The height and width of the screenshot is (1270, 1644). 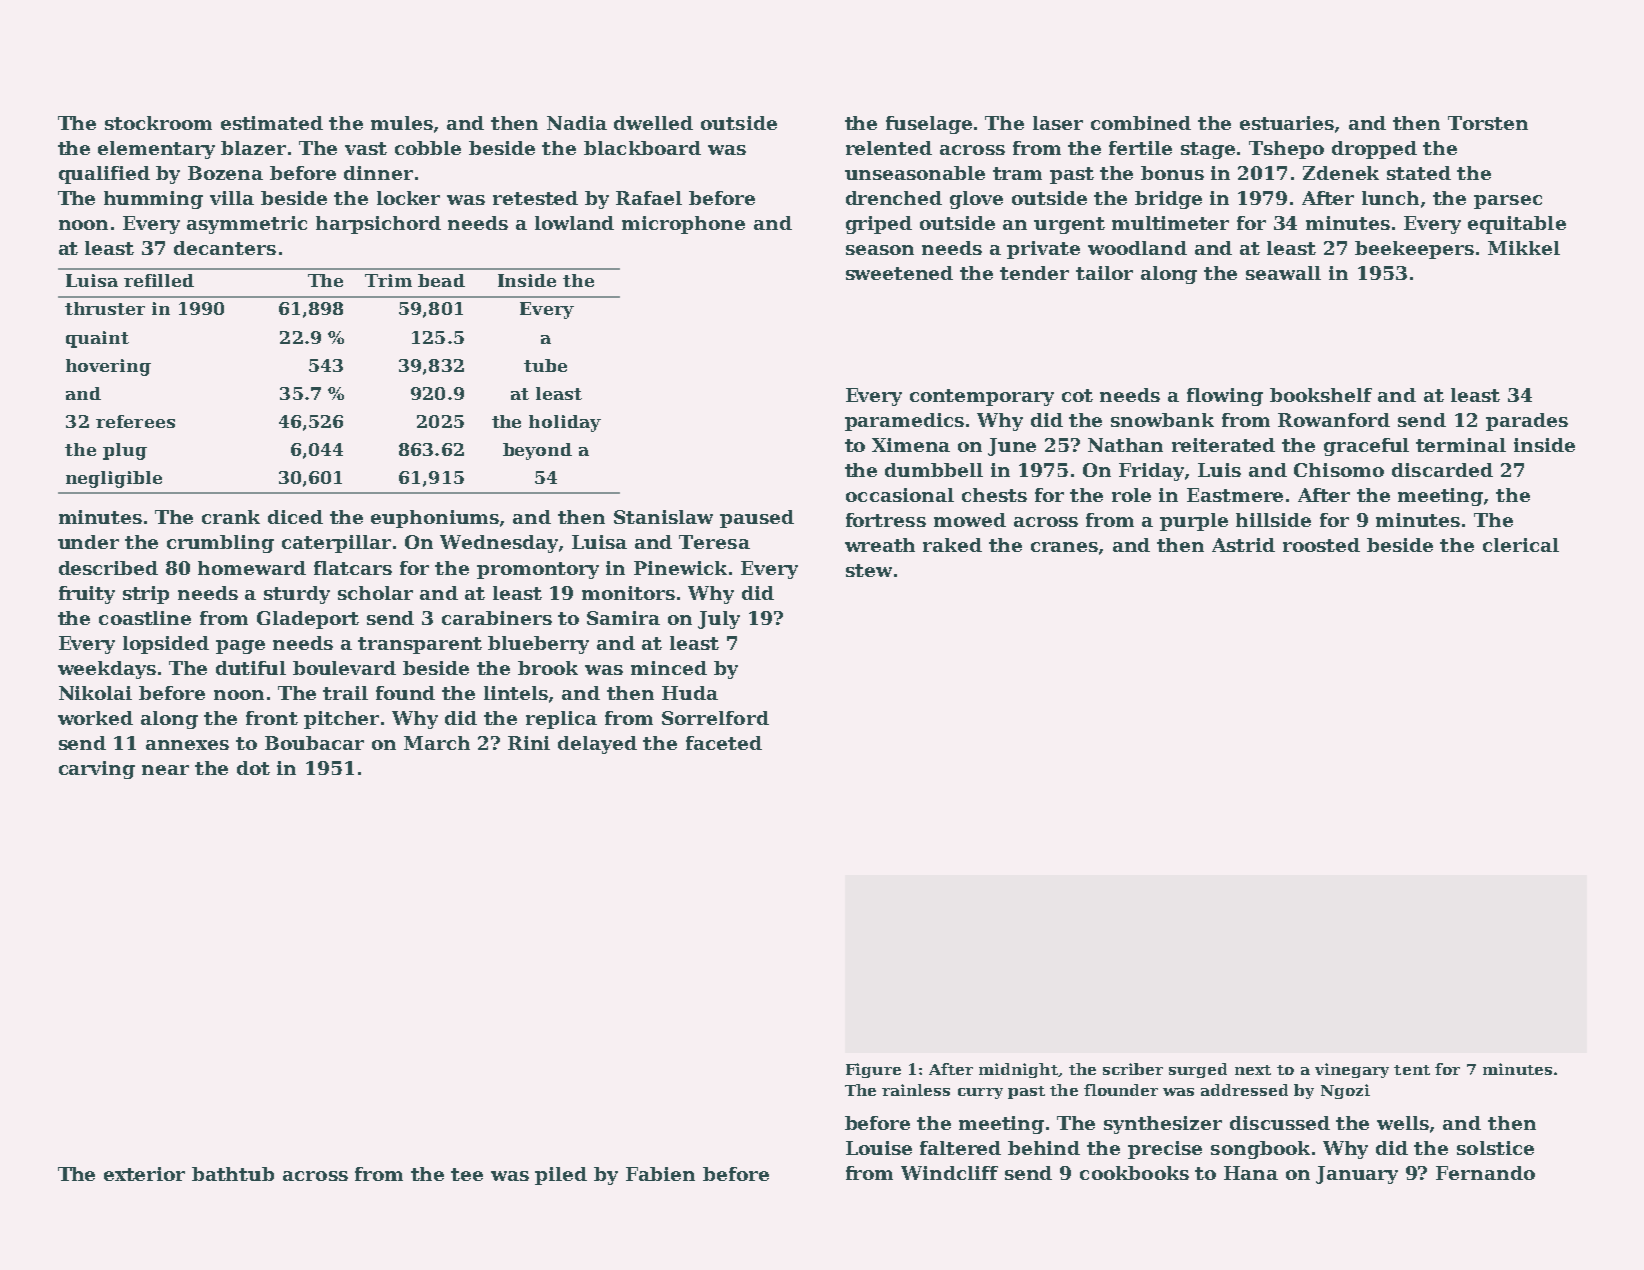 What do you see at coordinates (1521, 545) in the screenshot?
I see `clerical` at bounding box center [1521, 545].
